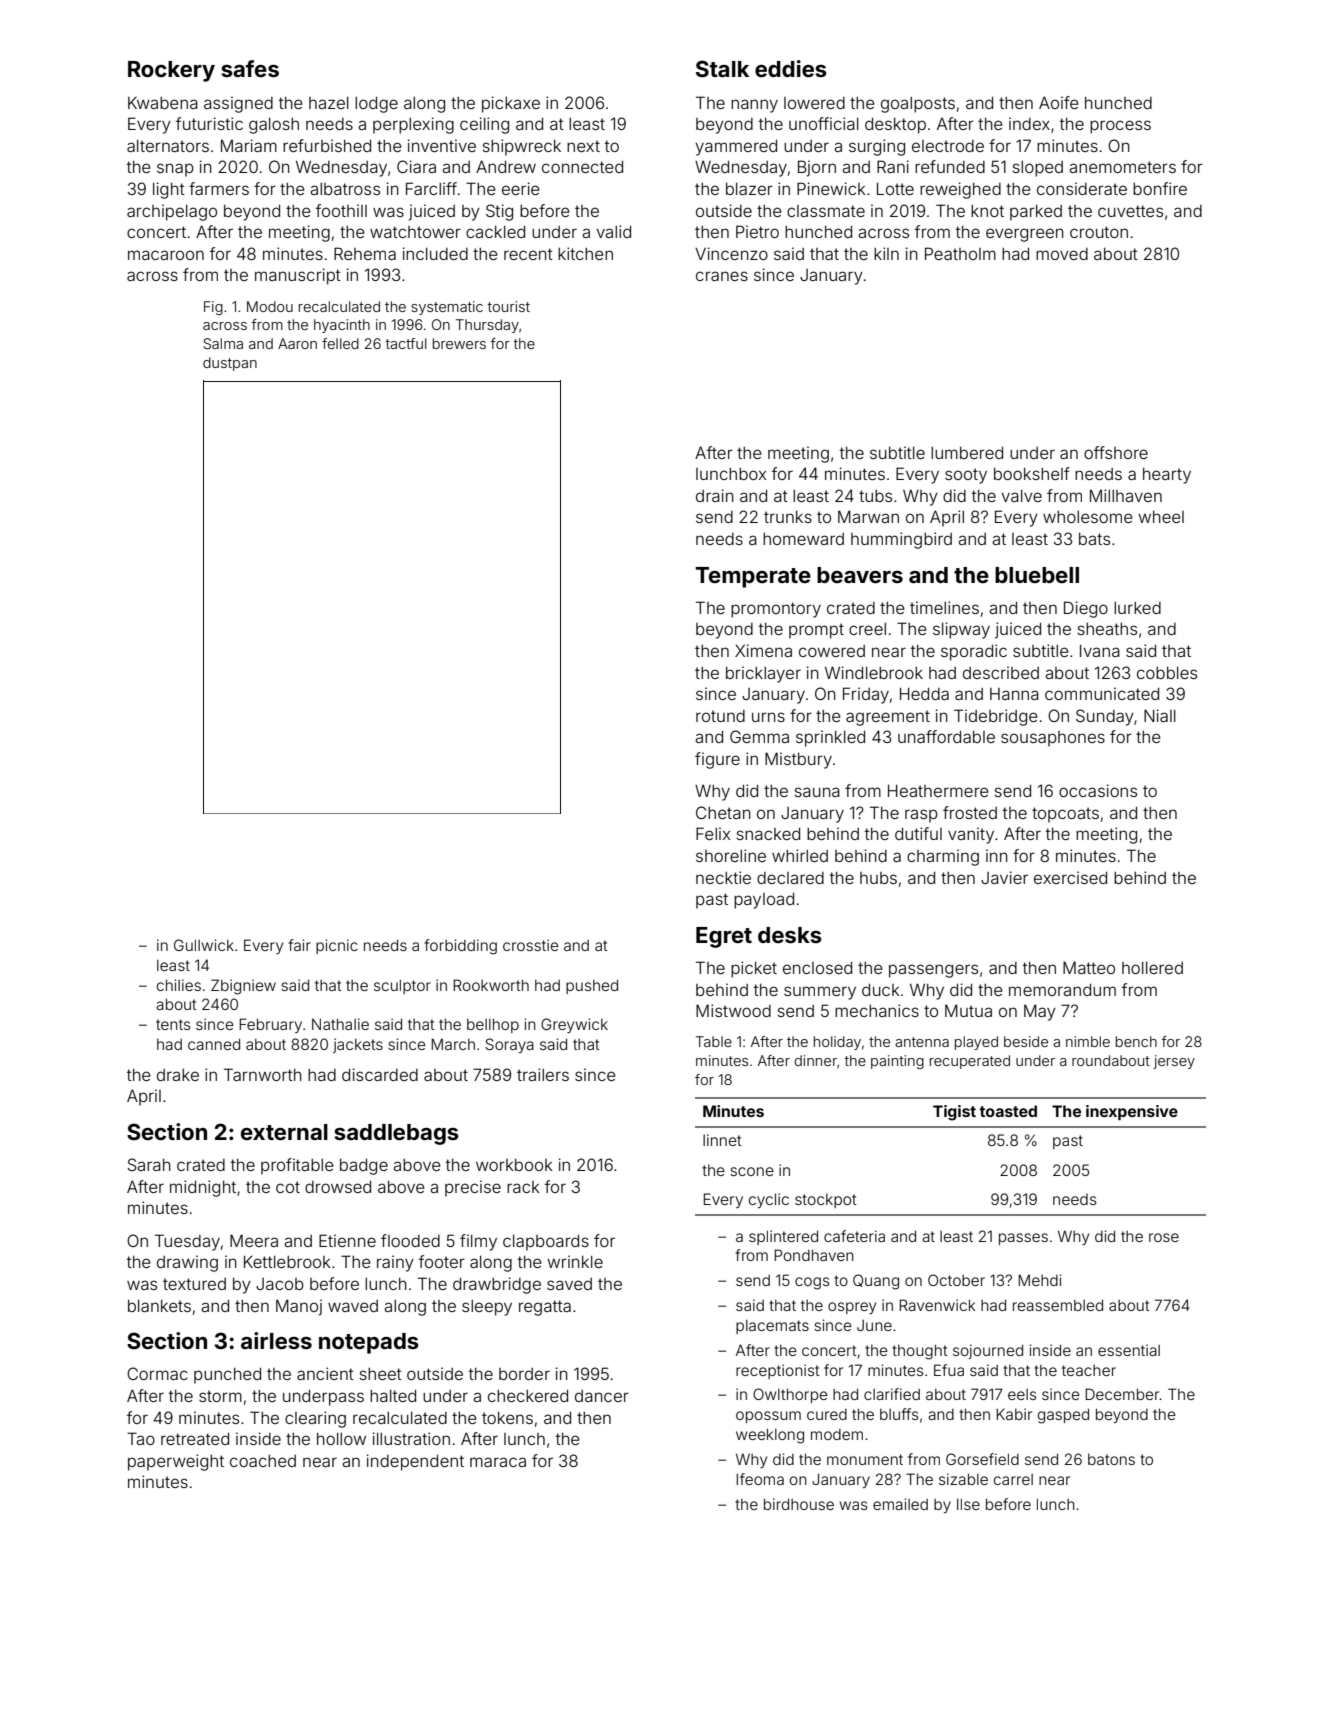 This image has width=1332, height=1724. What do you see at coordinates (168, 146) in the image?
I see `alternators` at bounding box center [168, 146].
